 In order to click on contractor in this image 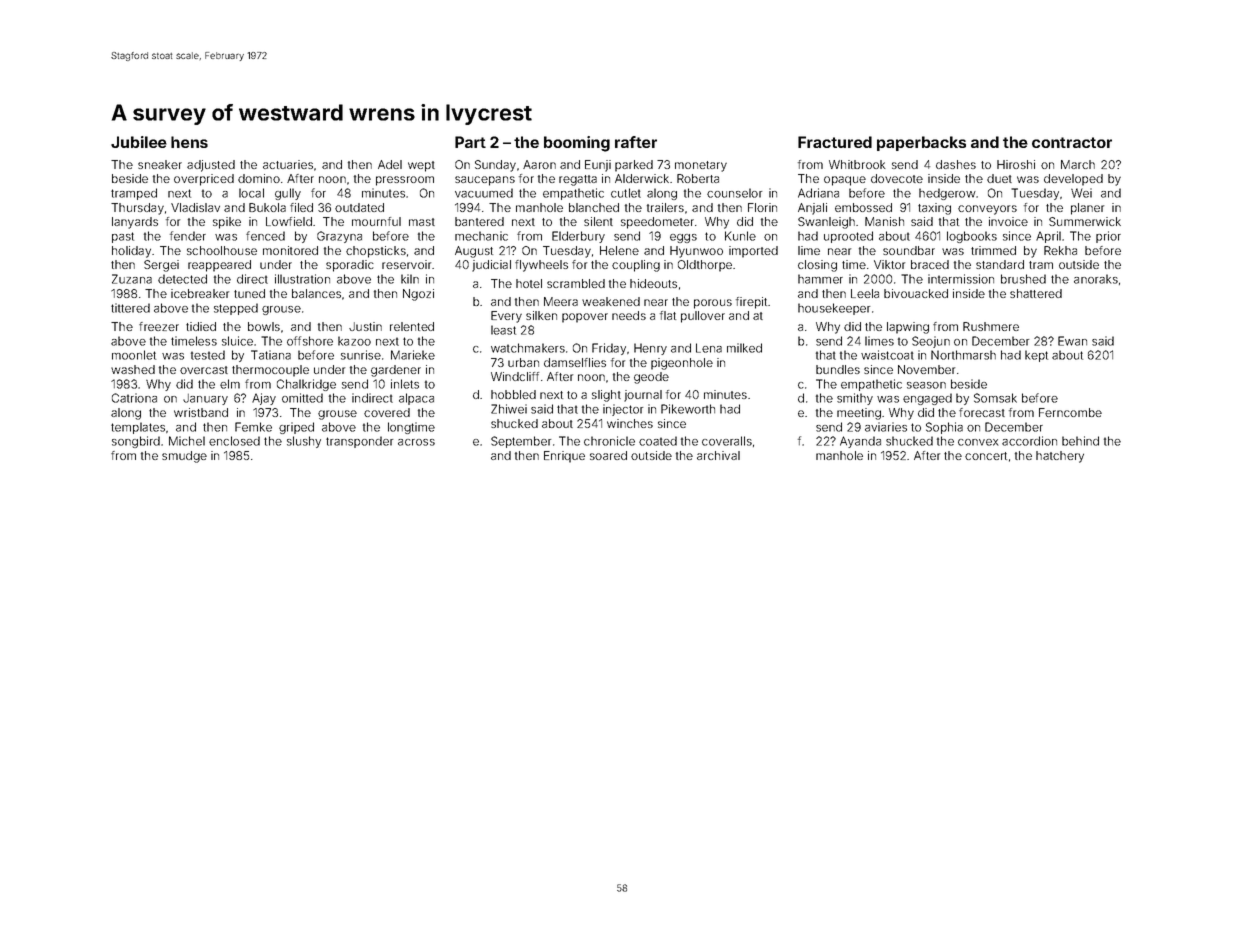, I will do `click(1072, 142)`.
